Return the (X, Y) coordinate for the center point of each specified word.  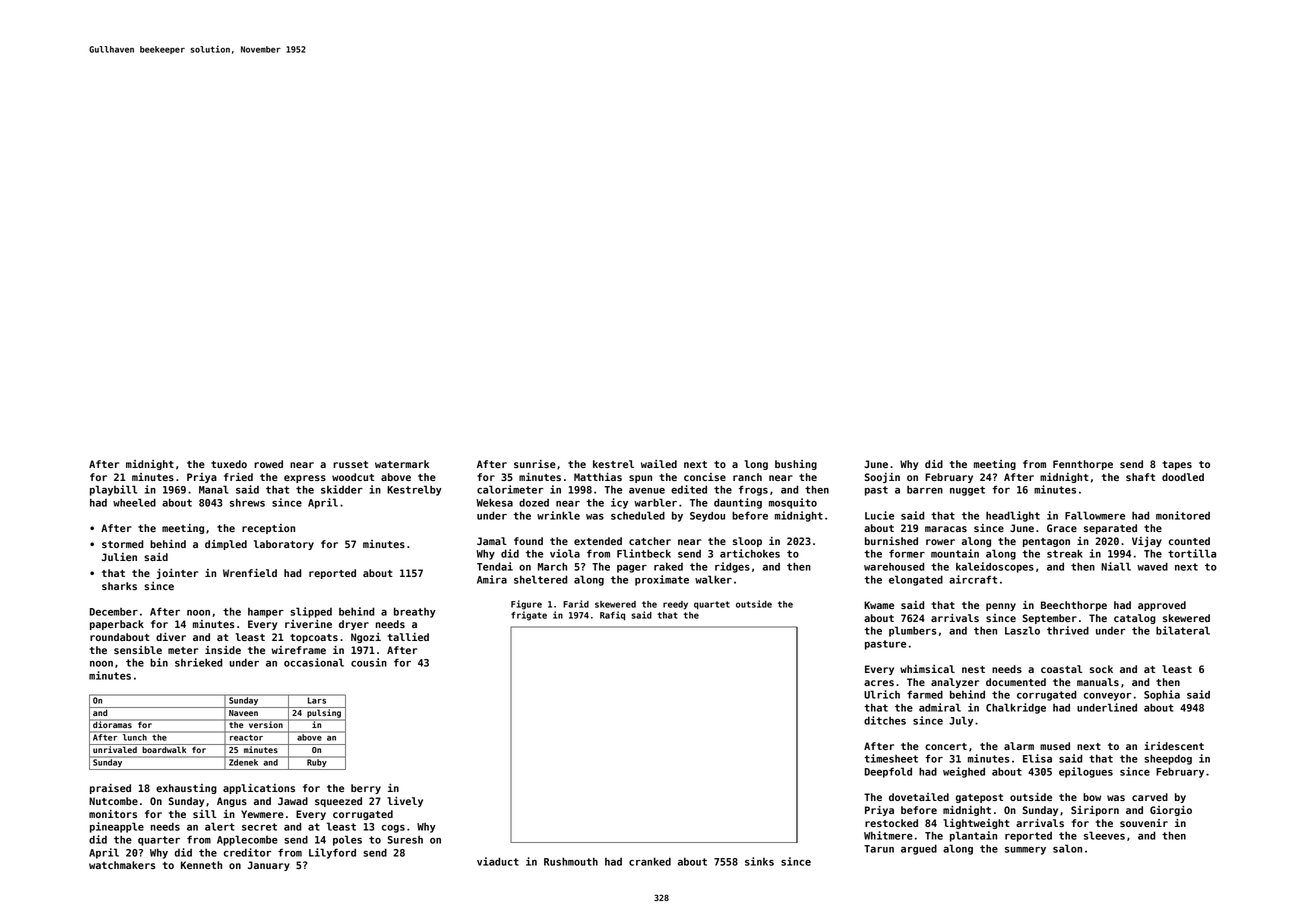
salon (1067, 848)
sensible (138, 650)
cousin (369, 662)
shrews (247, 502)
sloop (747, 542)
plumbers (912, 631)
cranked (650, 861)
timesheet (891, 758)
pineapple (117, 827)
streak (1065, 553)
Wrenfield (250, 573)
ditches (885, 720)
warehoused (894, 566)
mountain (955, 553)
